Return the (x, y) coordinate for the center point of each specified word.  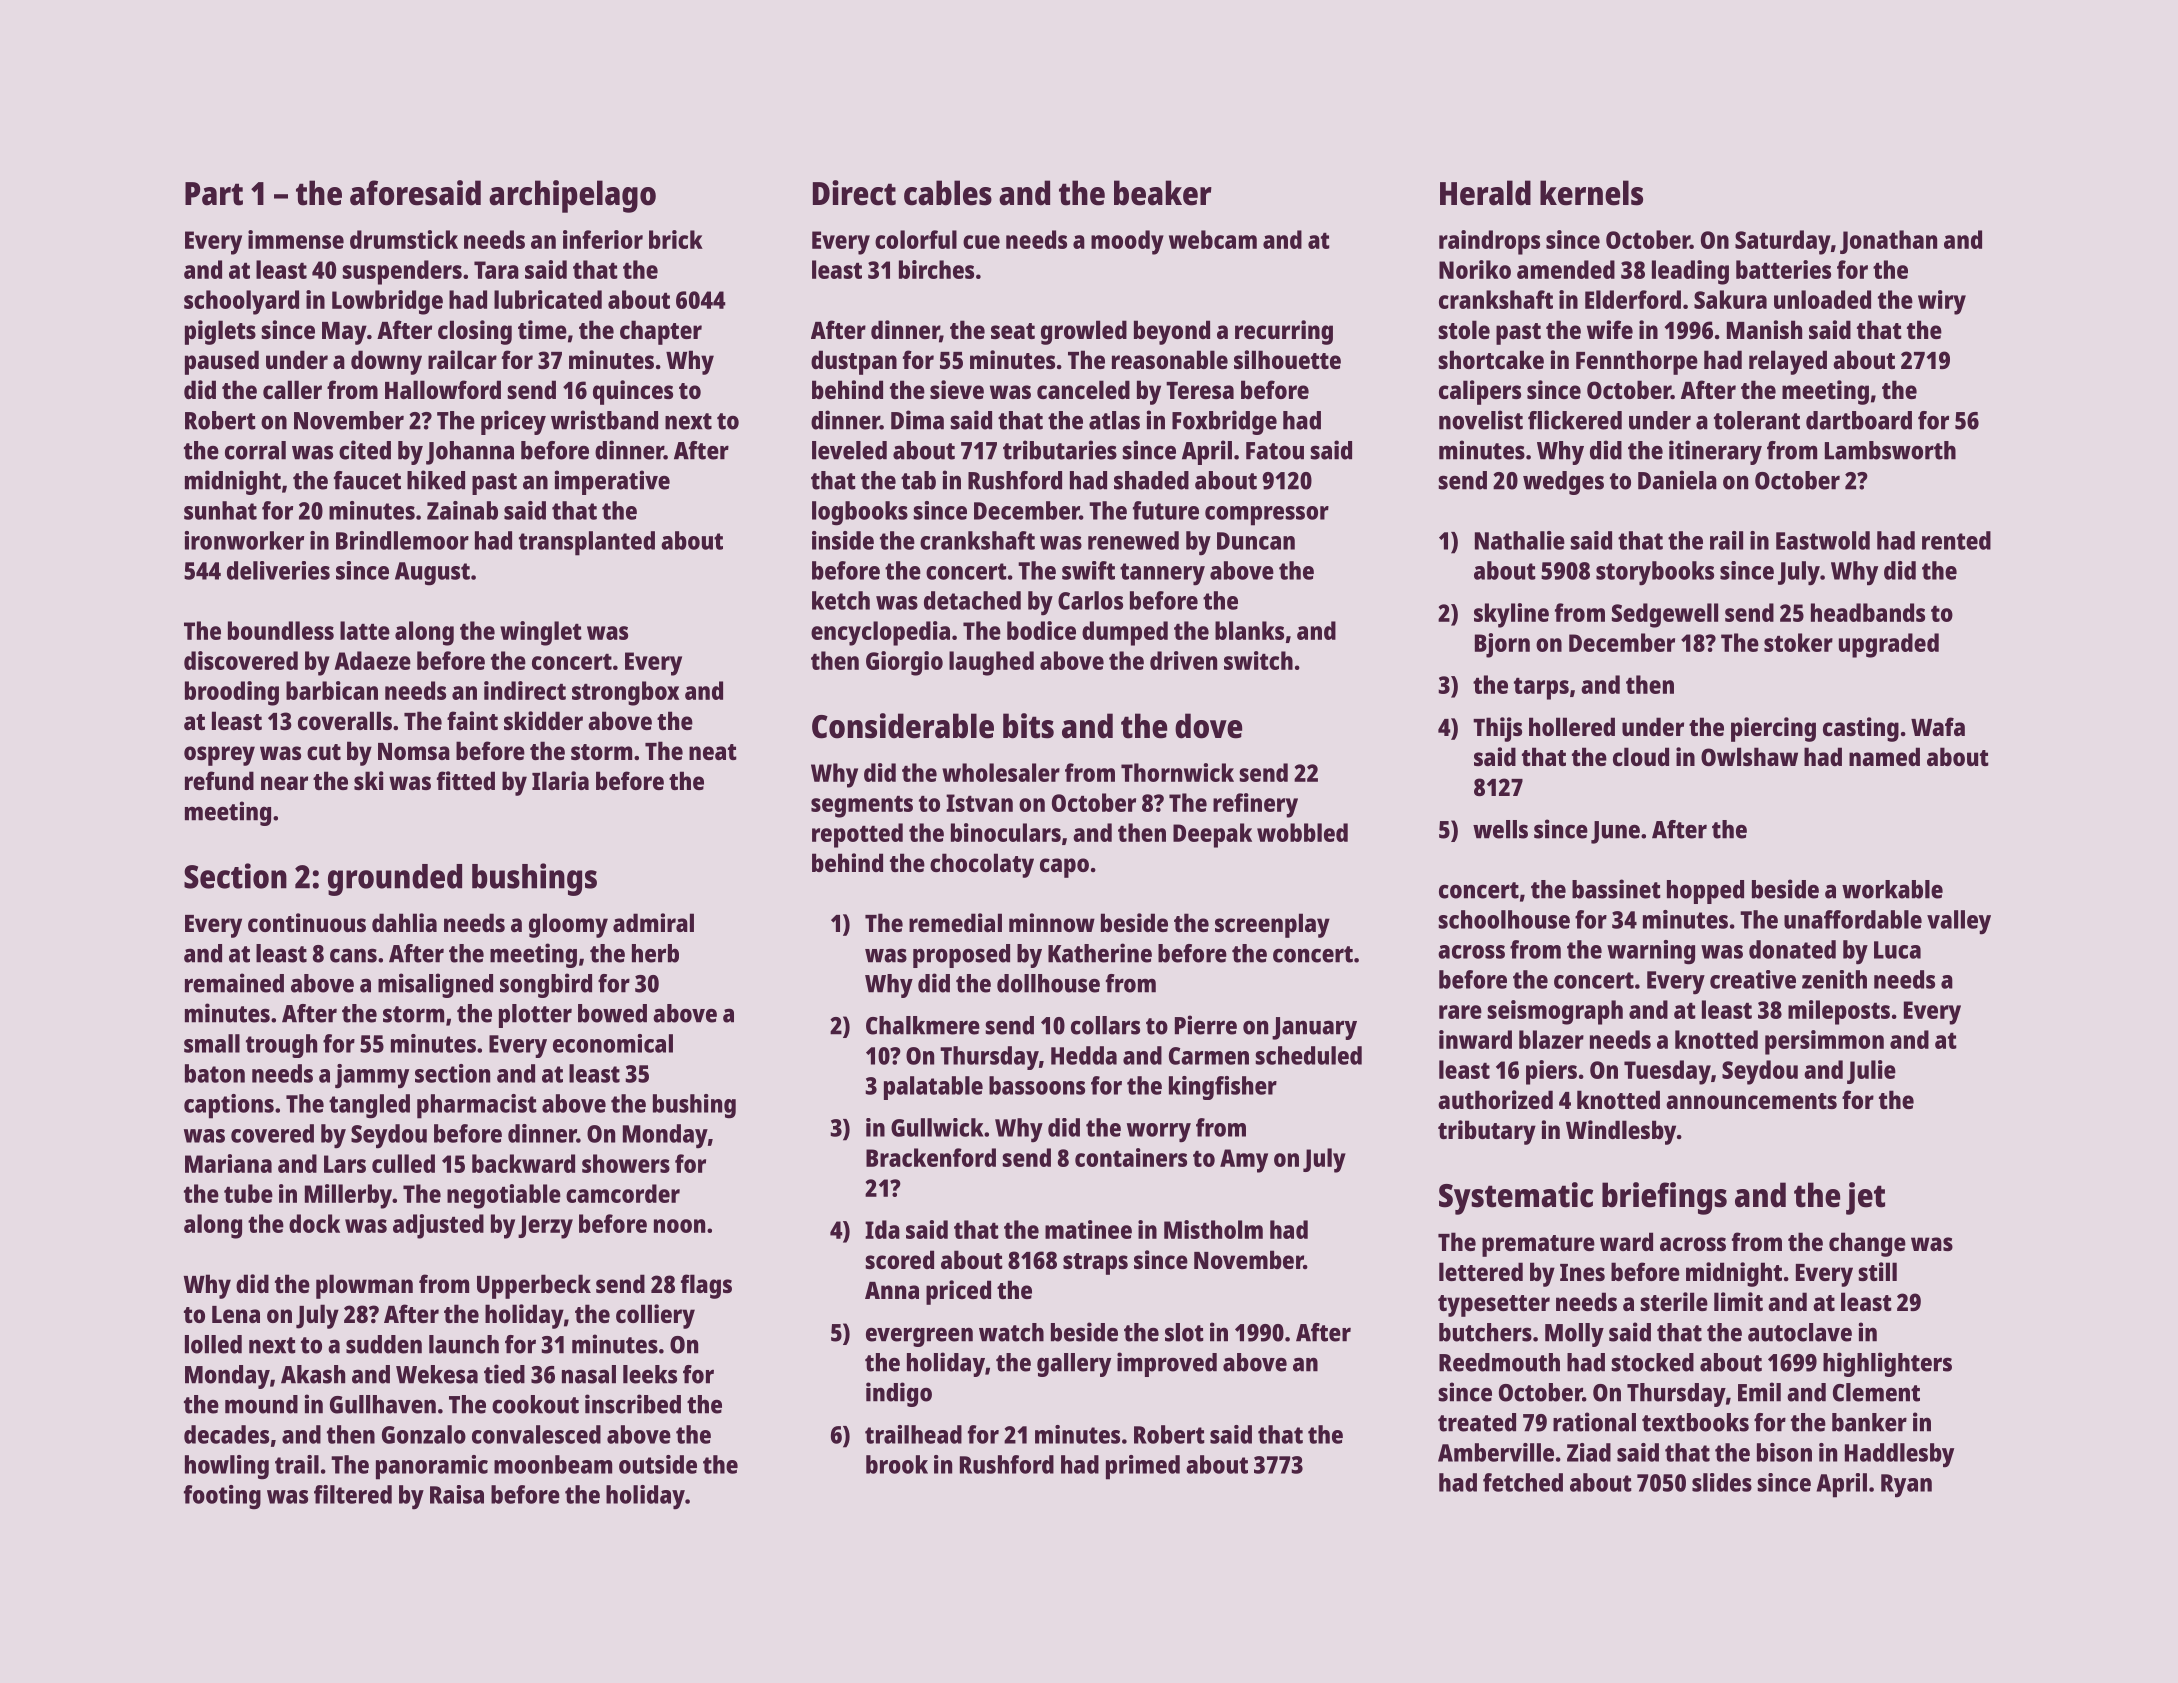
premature (1538, 1246)
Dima (917, 420)
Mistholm (1213, 1229)
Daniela (1677, 480)
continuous (307, 922)
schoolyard (241, 302)
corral (255, 450)
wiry (1942, 302)
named (1884, 756)
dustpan (854, 362)
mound (261, 1404)
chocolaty (982, 865)
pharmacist (477, 1106)
